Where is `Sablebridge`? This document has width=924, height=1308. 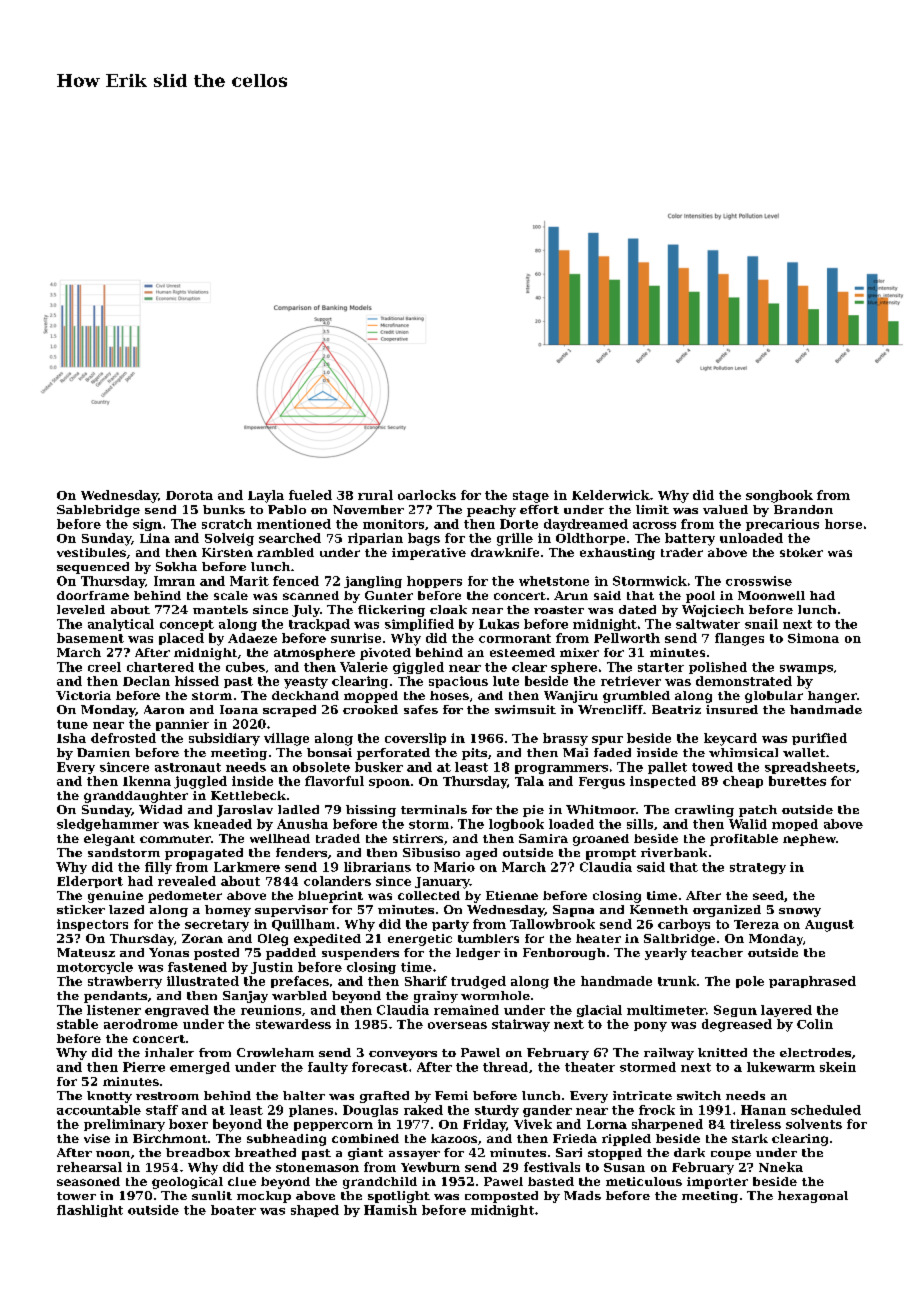
Sablebridge is located at coordinates (98, 511).
